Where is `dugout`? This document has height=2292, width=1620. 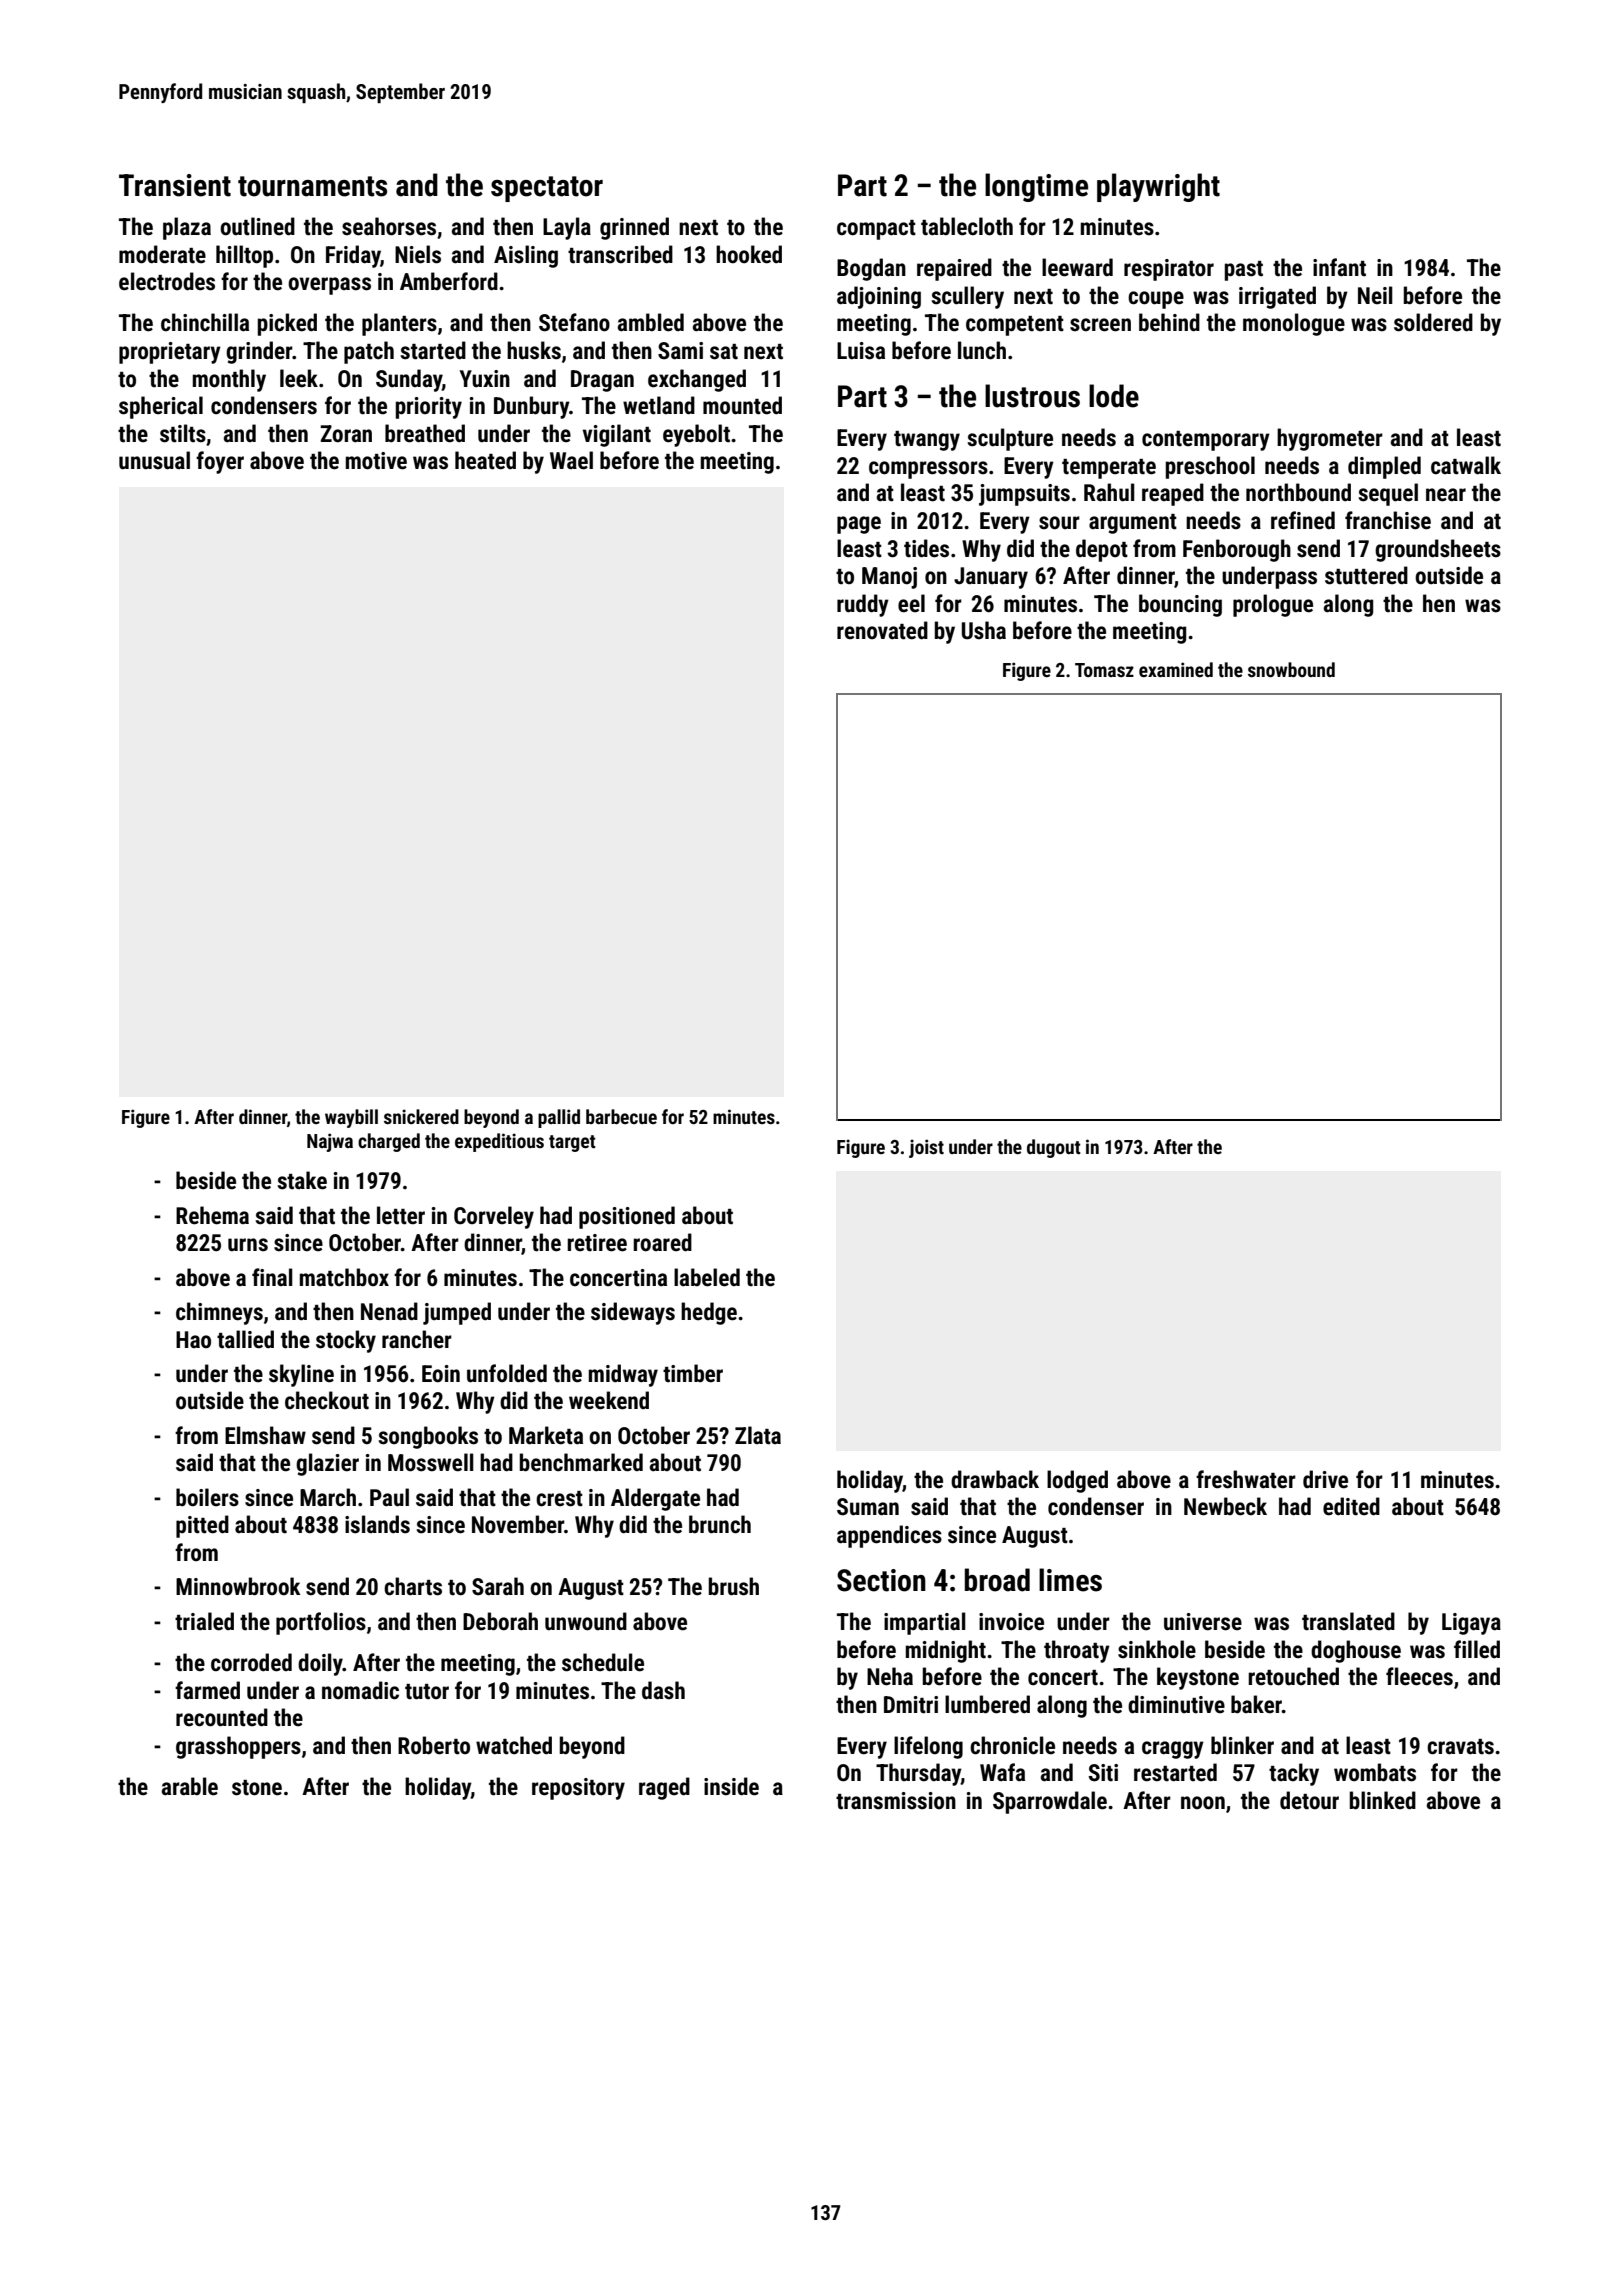
dugout is located at coordinates (1054, 1148).
